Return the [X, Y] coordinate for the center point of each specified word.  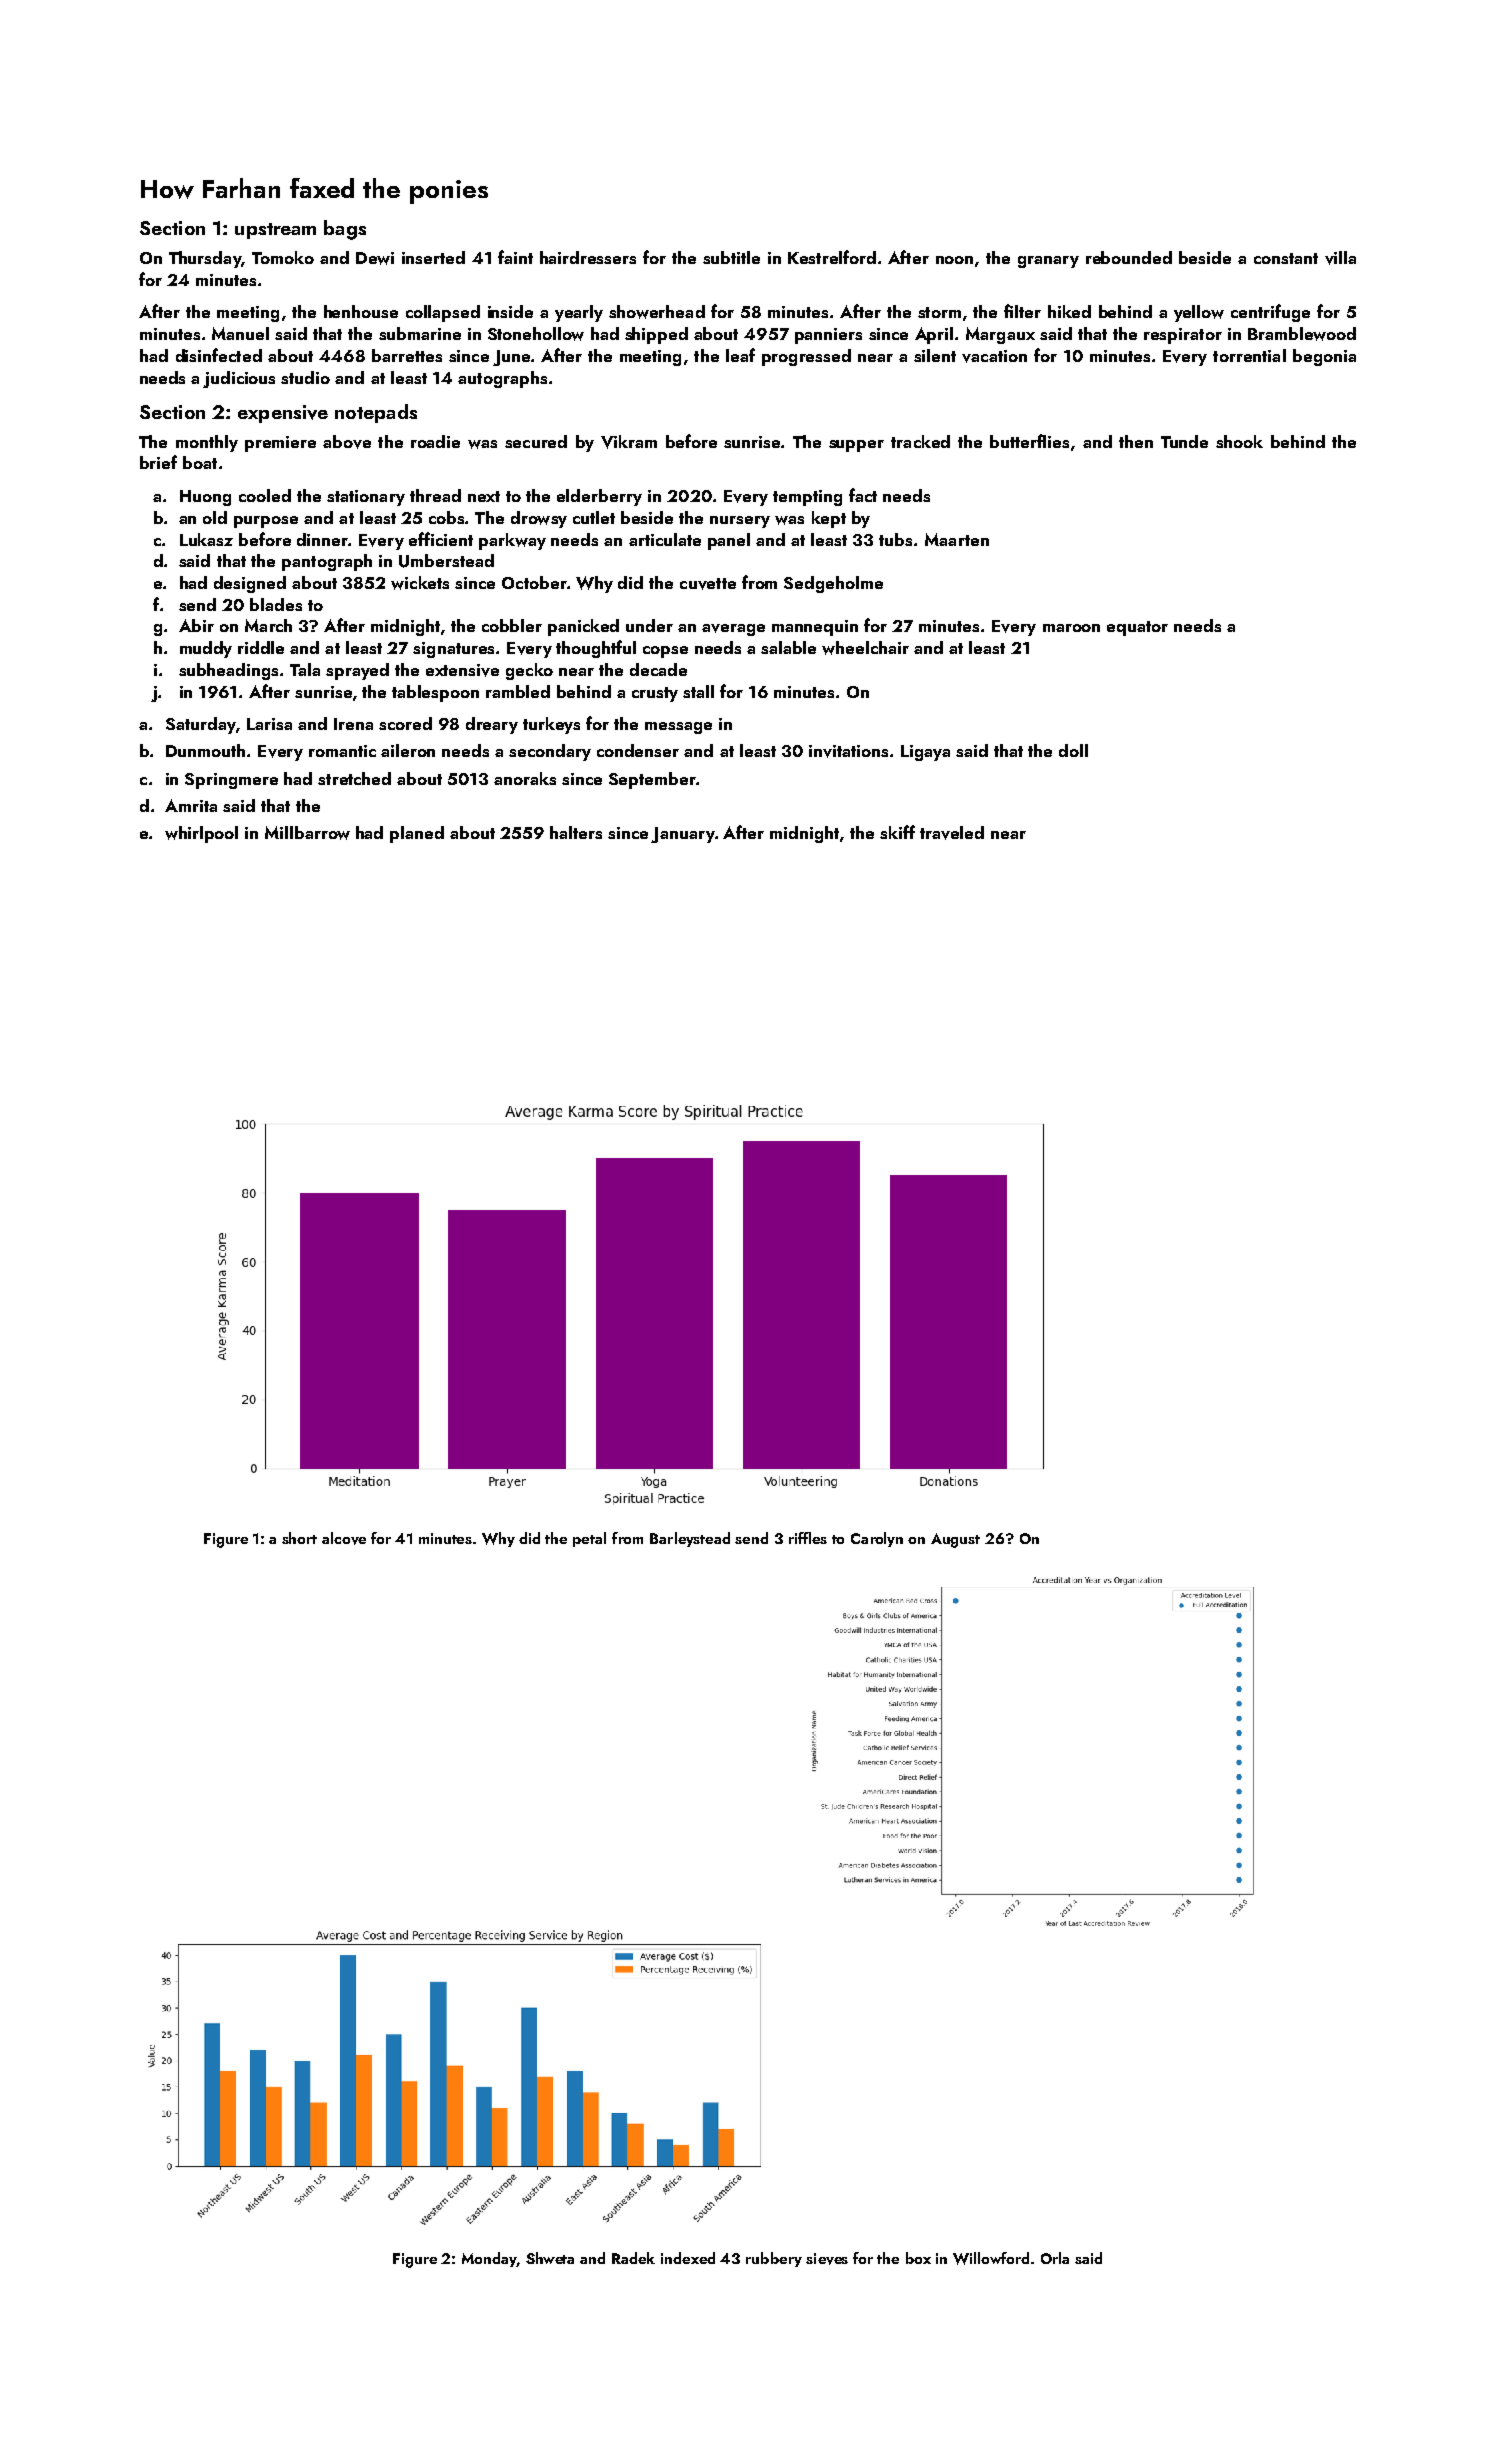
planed [417, 834]
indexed [688, 2258]
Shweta [550, 2258]
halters [576, 832]
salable [788, 647]
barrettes [407, 355]
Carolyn [877, 1539]
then [1136, 441]
